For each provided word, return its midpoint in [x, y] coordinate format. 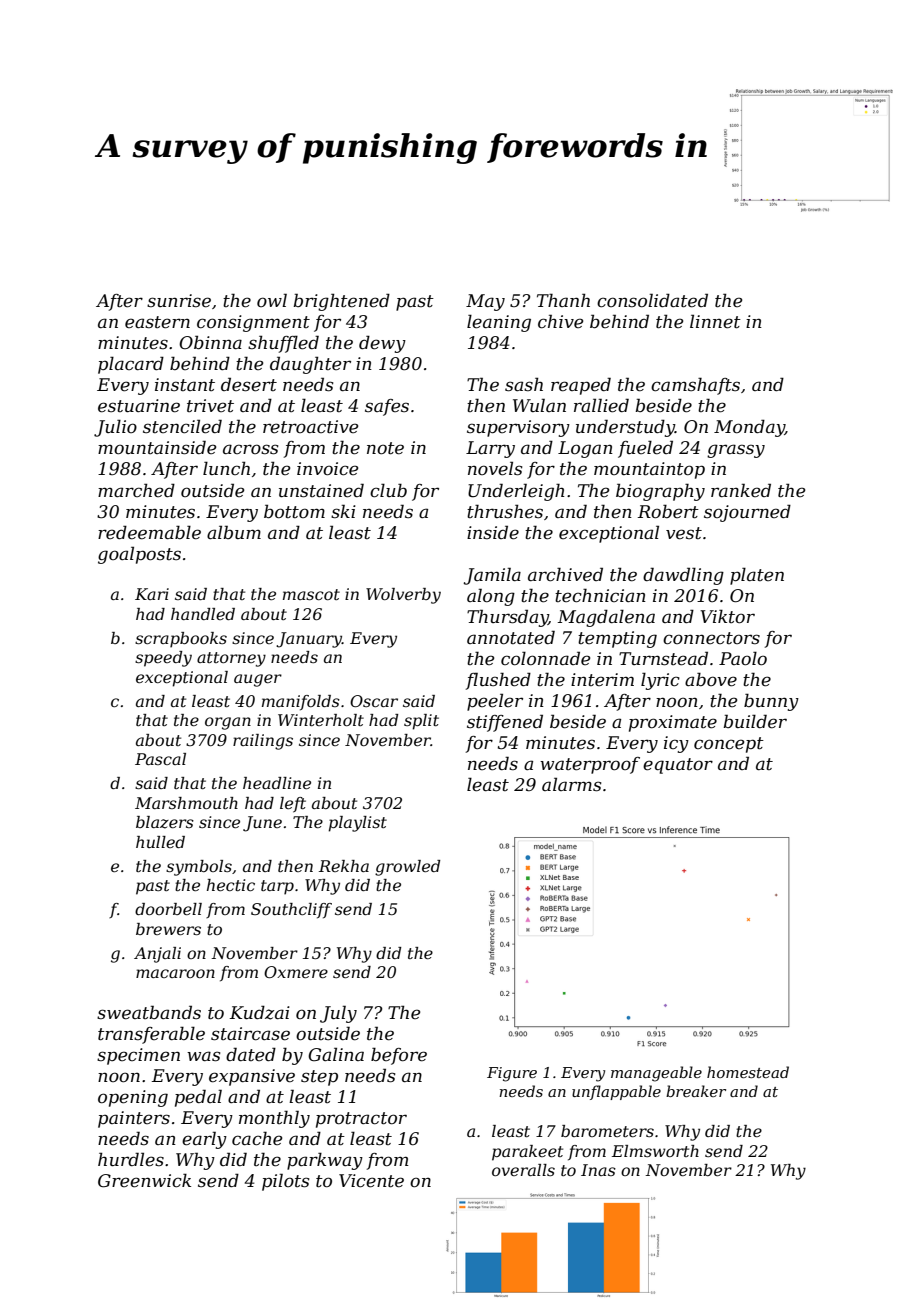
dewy [382, 344]
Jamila [492, 576]
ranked [741, 490]
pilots [285, 1182]
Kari [152, 594]
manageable [656, 1074]
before [399, 1056]
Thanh [563, 300]
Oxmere [296, 972]
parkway [325, 1161]
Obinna [210, 342]
